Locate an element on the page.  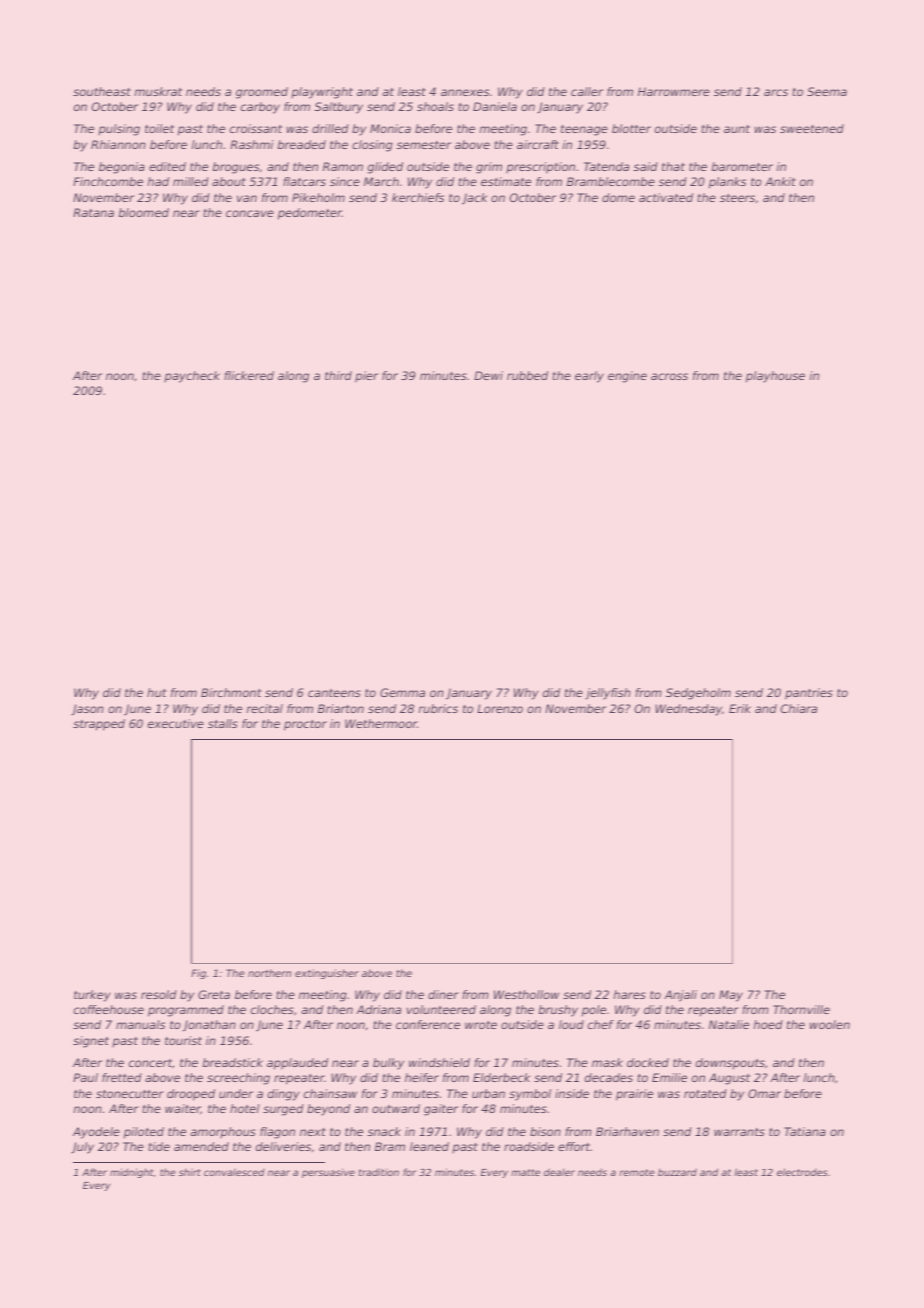
playhouse is located at coordinates (775, 377).
